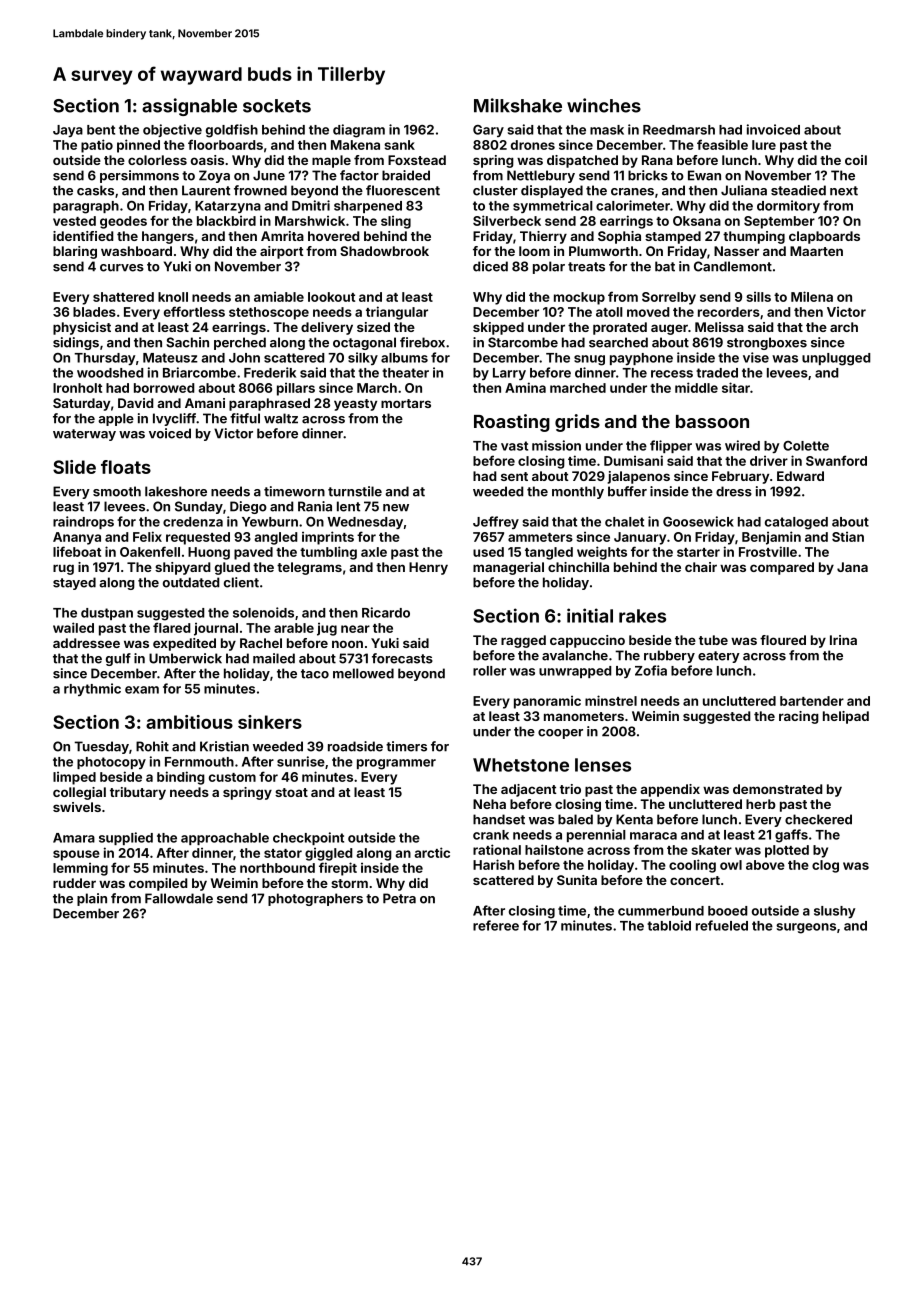 This page has width=924, height=1308. Describe the element at coordinates (495, 190) in the page. I see `cluster` at that location.
